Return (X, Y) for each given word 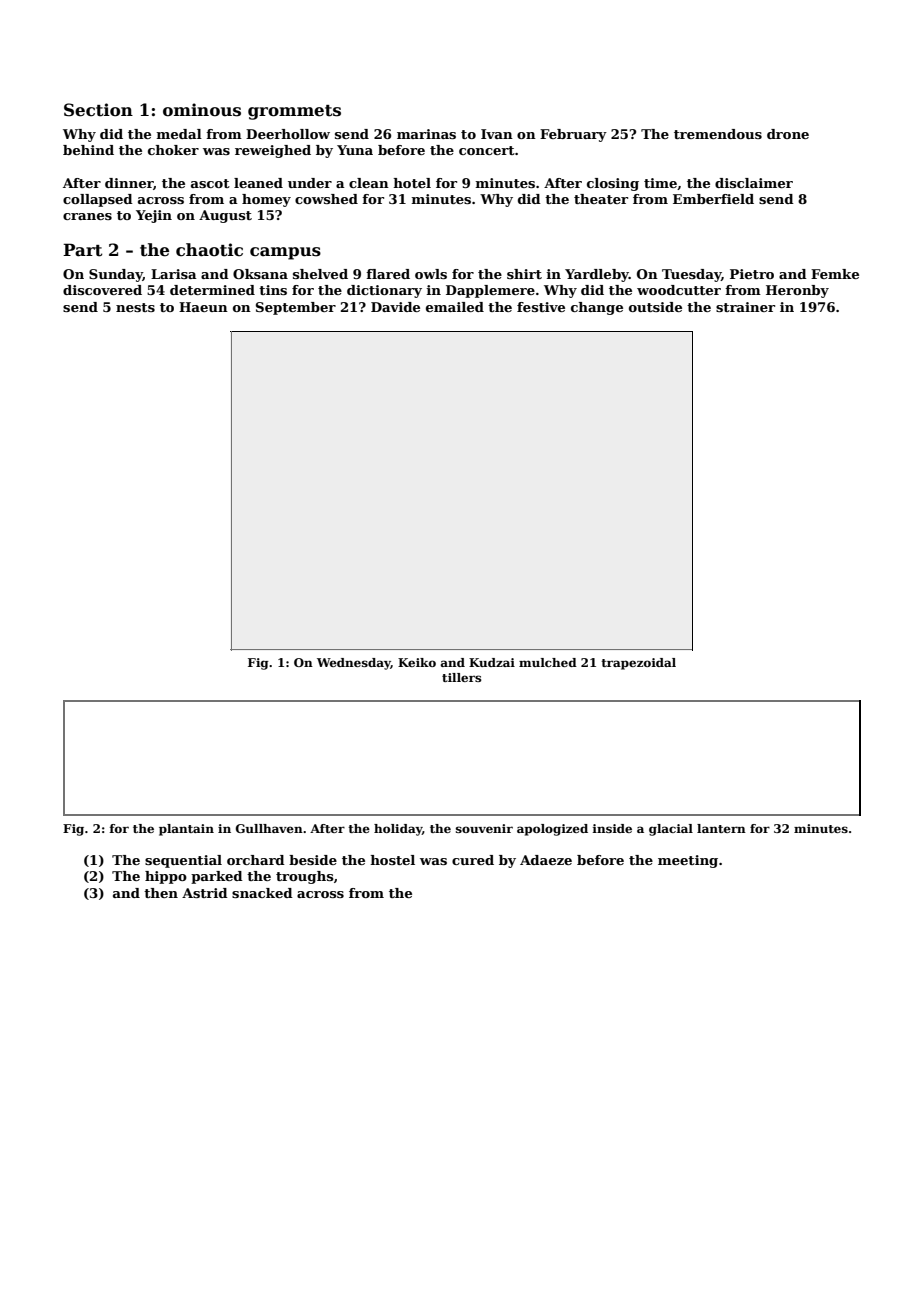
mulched (548, 662)
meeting (688, 861)
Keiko (417, 662)
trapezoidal (638, 664)
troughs (305, 877)
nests (135, 307)
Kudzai (492, 662)
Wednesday (354, 664)
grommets (294, 112)
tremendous (718, 134)
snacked (262, 893)
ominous (202, 110)
